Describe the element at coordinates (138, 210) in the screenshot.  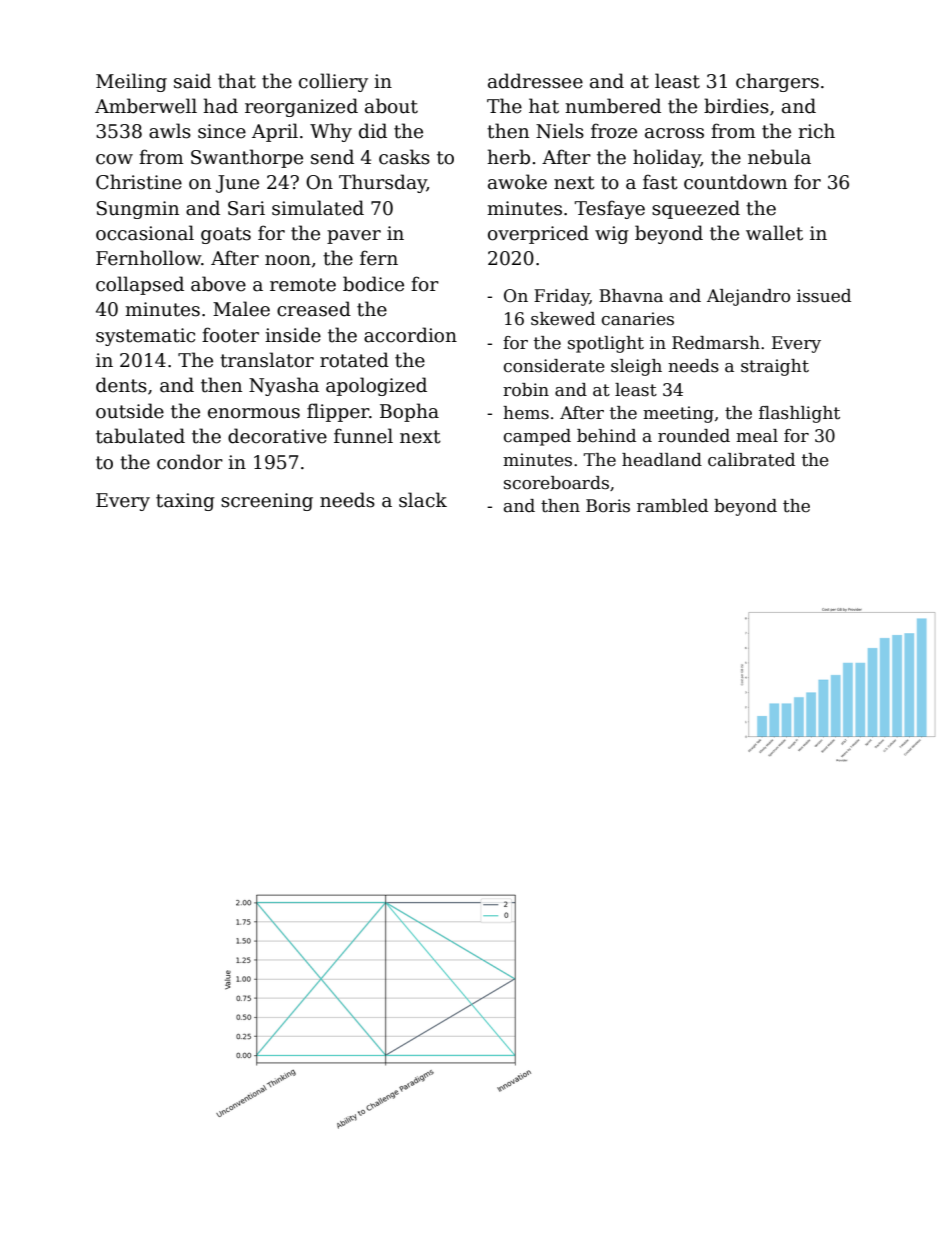
I see `Sungmin` at that location.
